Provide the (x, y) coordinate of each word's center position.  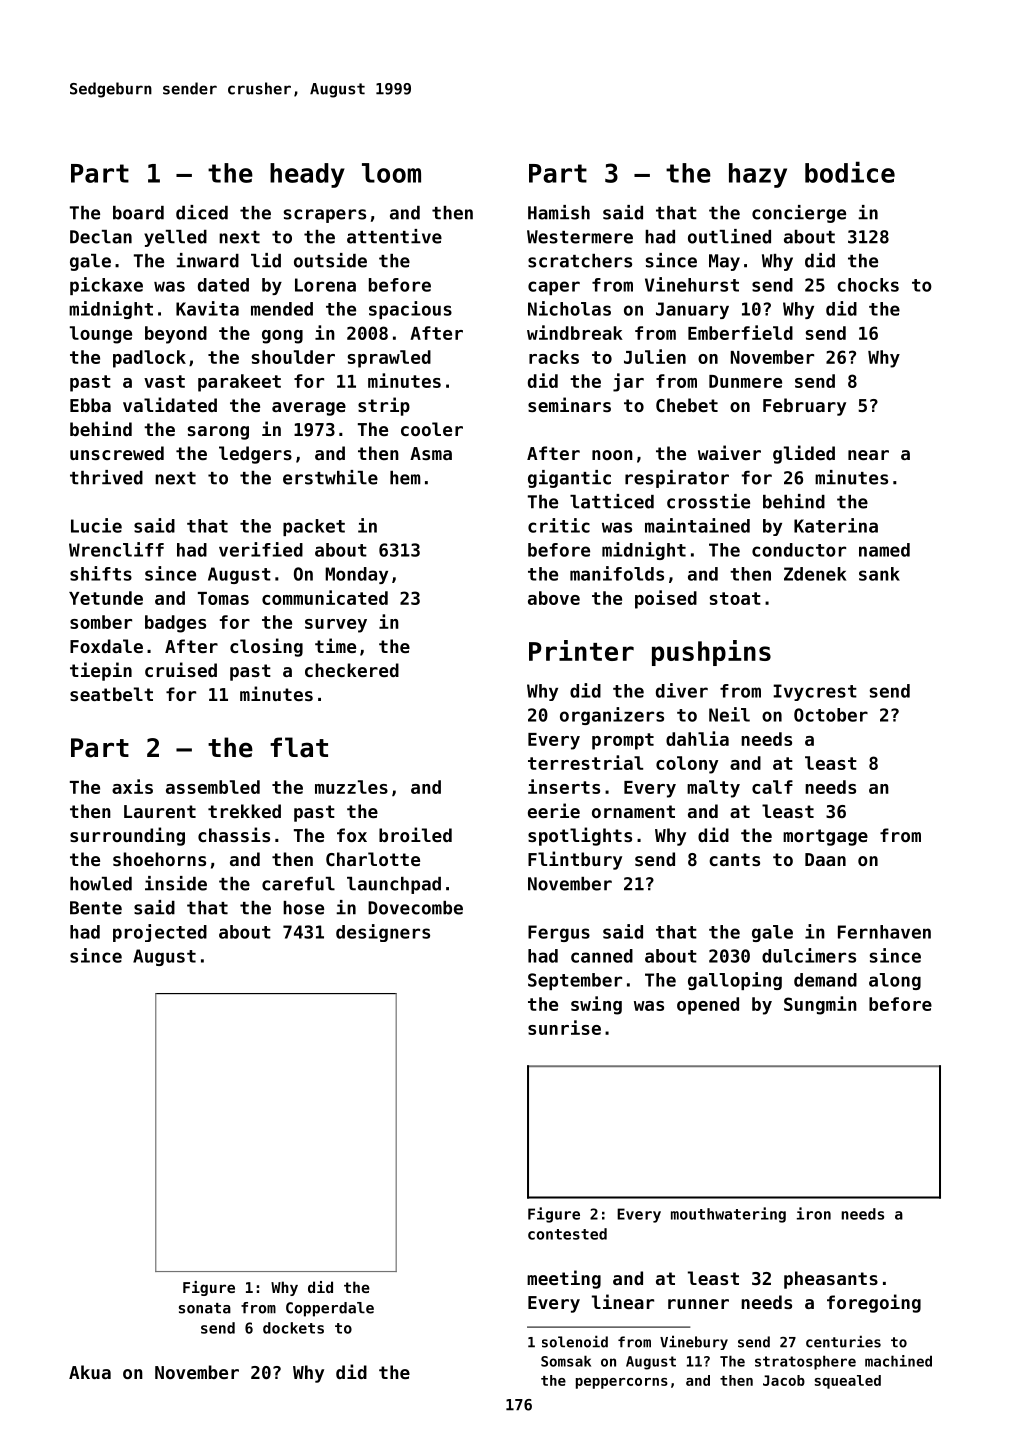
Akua (90, 1372)
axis (132, 786)
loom (391, 173)
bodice (850, 172)
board (138, 213)
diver (682, 690)
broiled (415, 834)
